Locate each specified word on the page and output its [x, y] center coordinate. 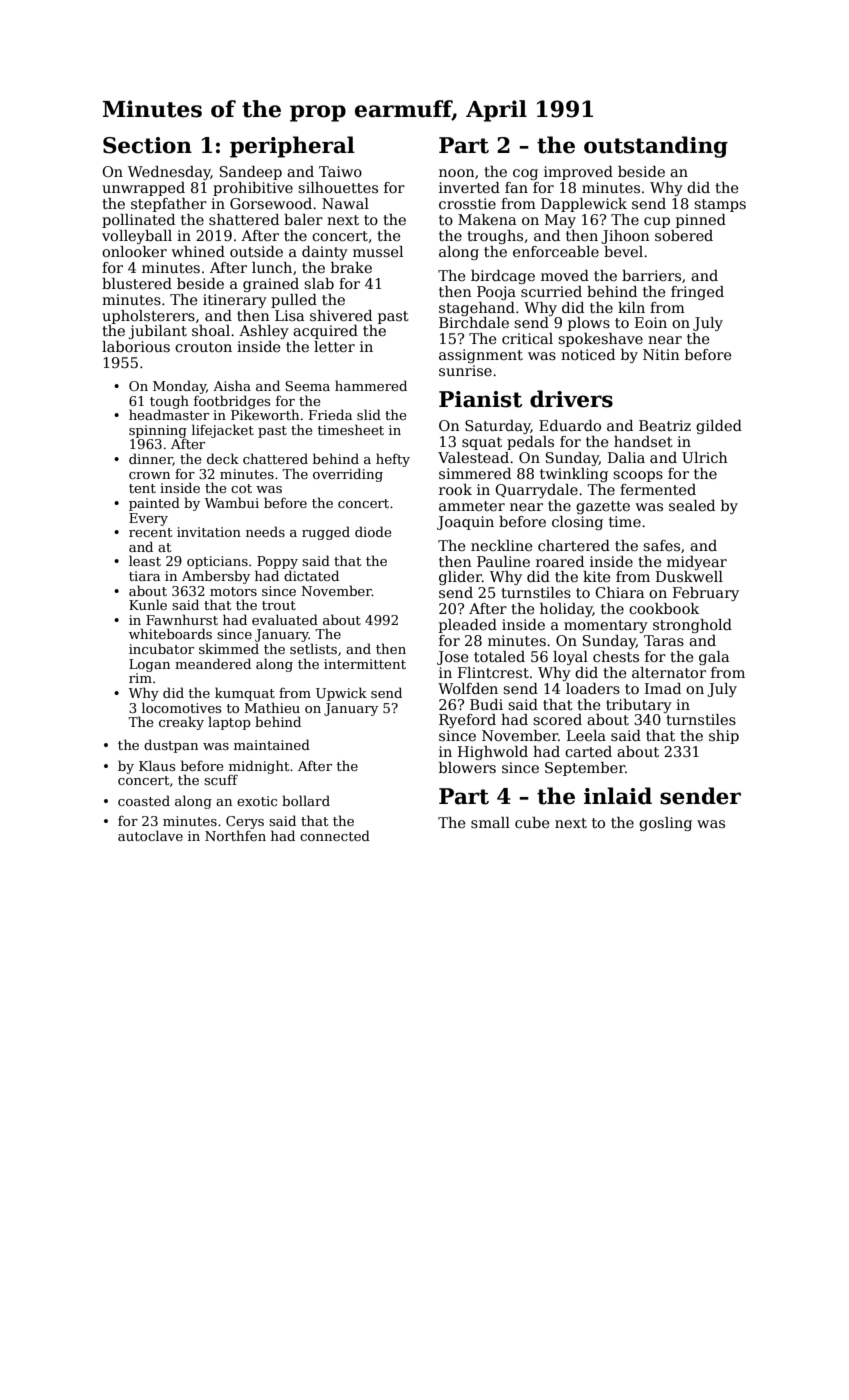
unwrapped [143, 189]
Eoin [651, 322]
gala [714, 658]
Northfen [235, 835]
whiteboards [170, 633]
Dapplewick [584, 205]
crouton [203, 347]
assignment [481, 356]
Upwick [341, 694]
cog [525, 174]
